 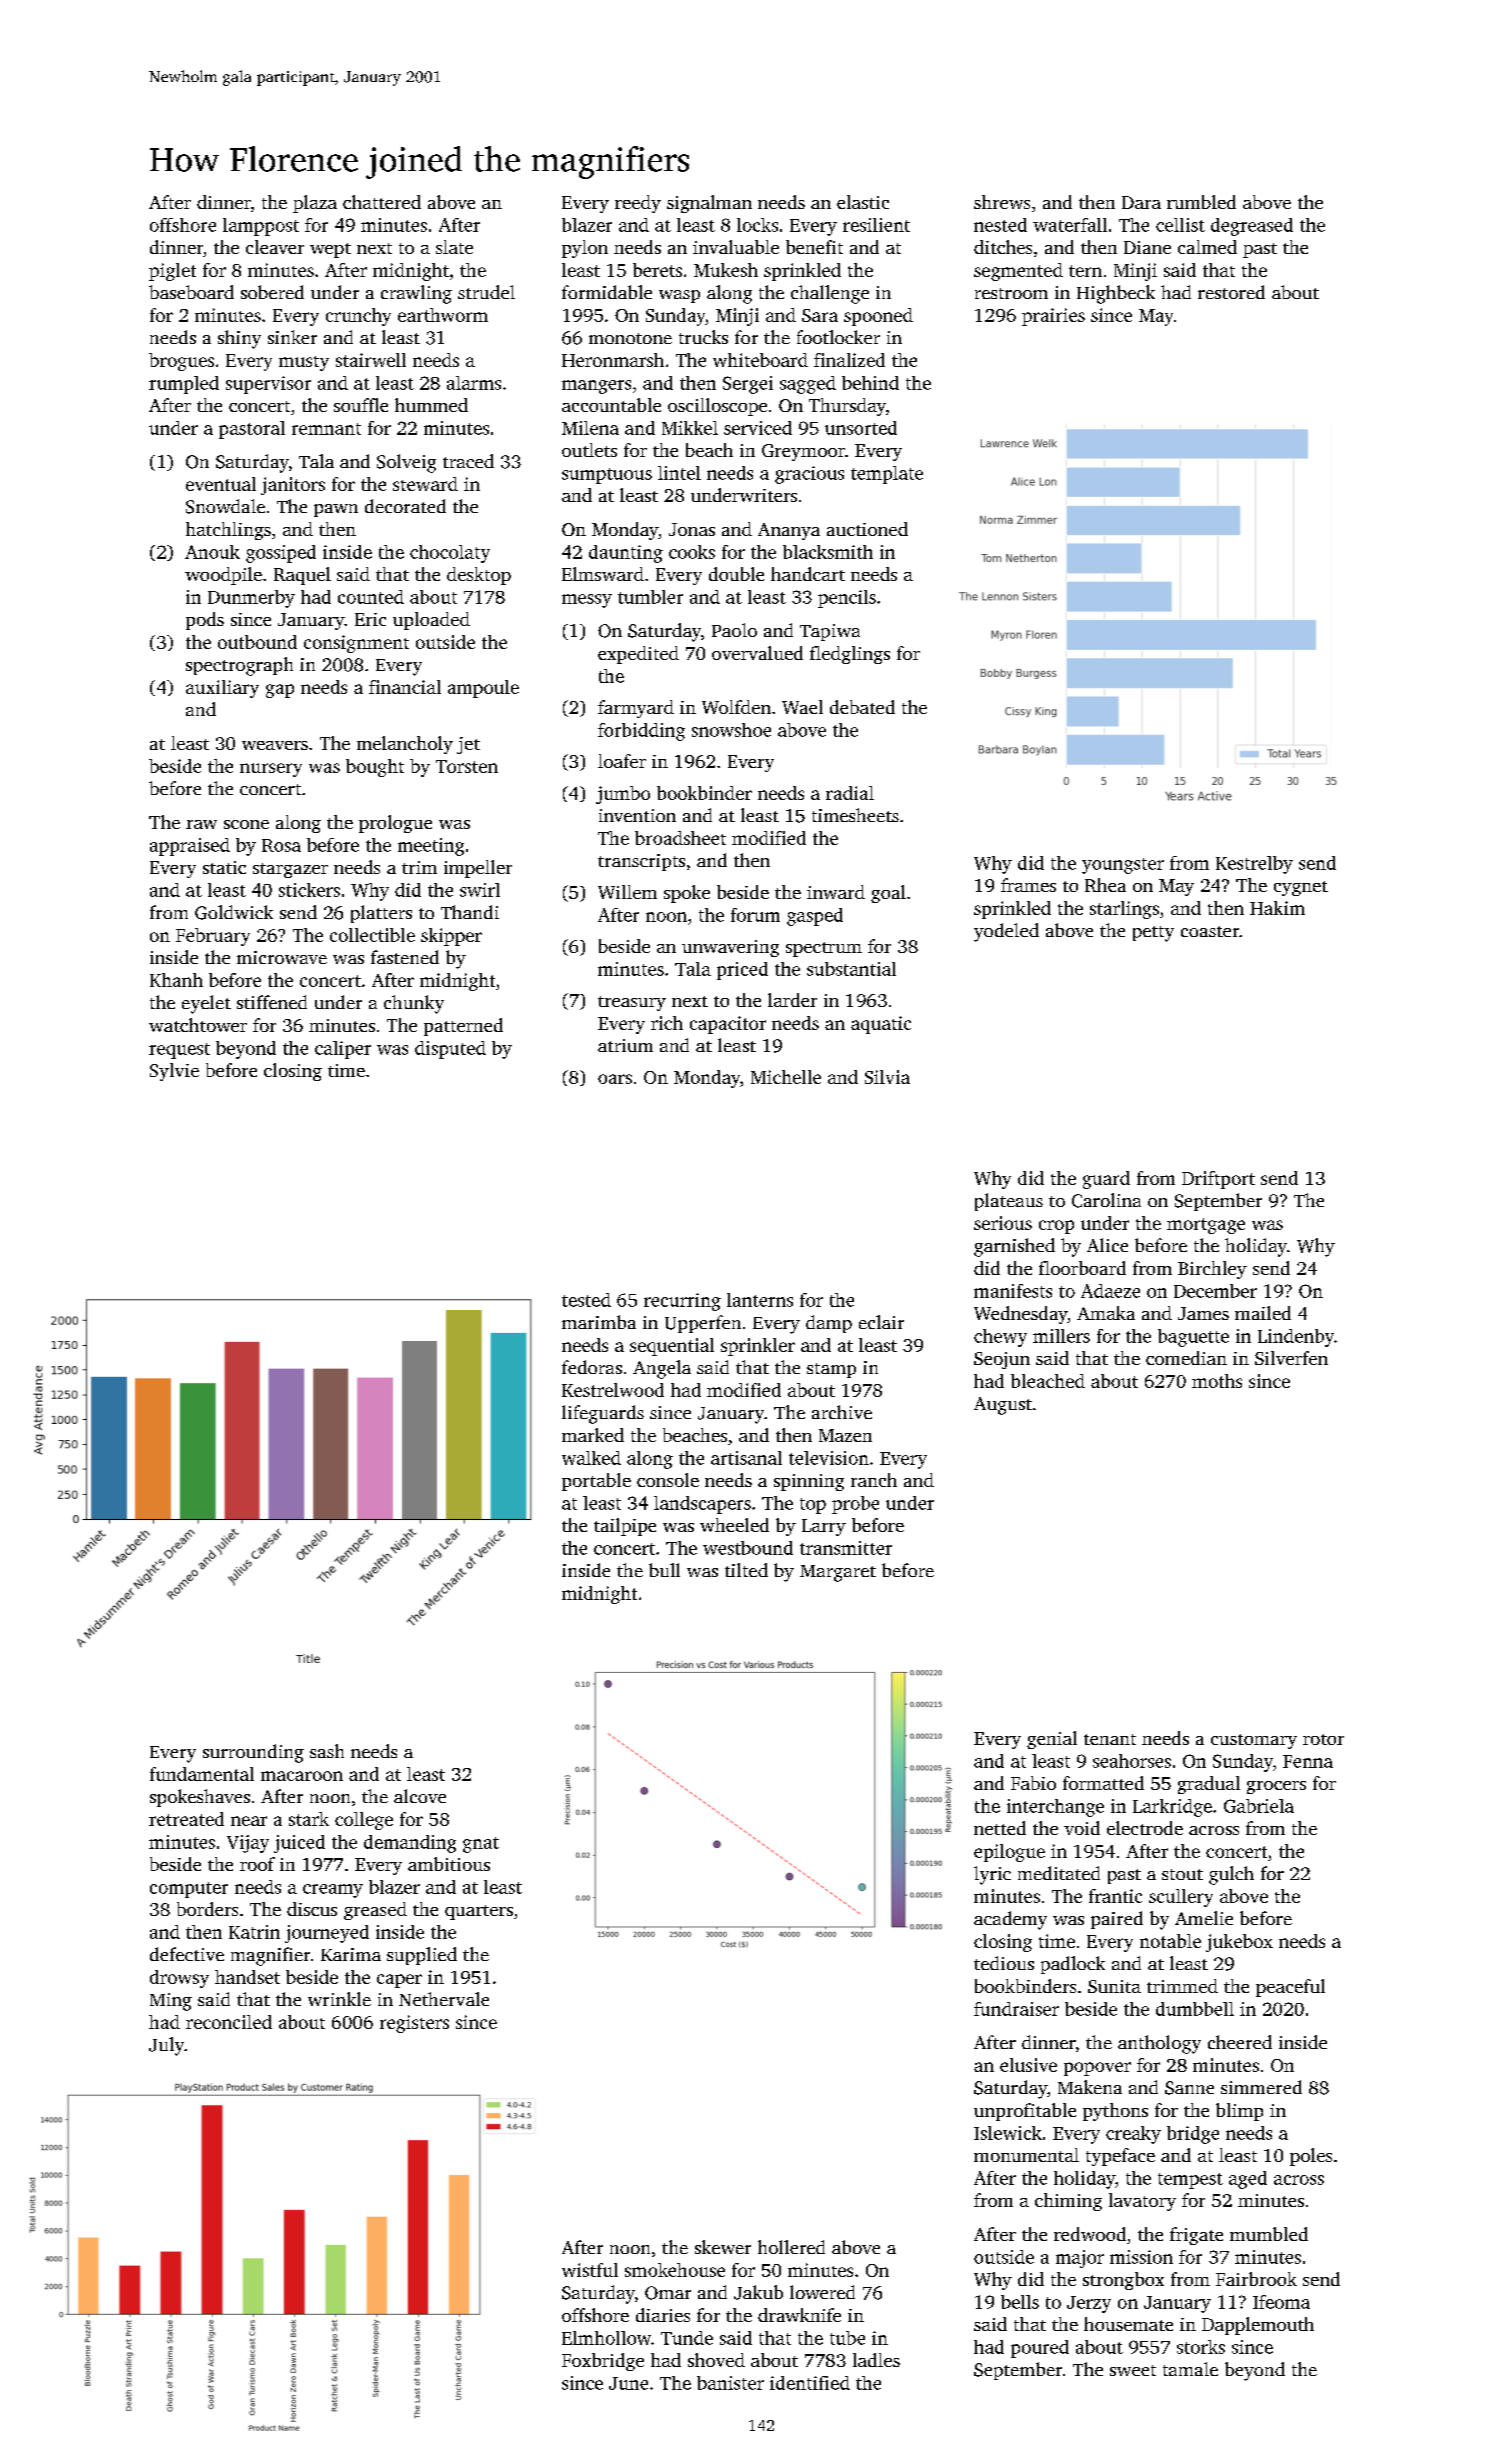 I want to click on lavatory, so click(x=1142, y=2202).
